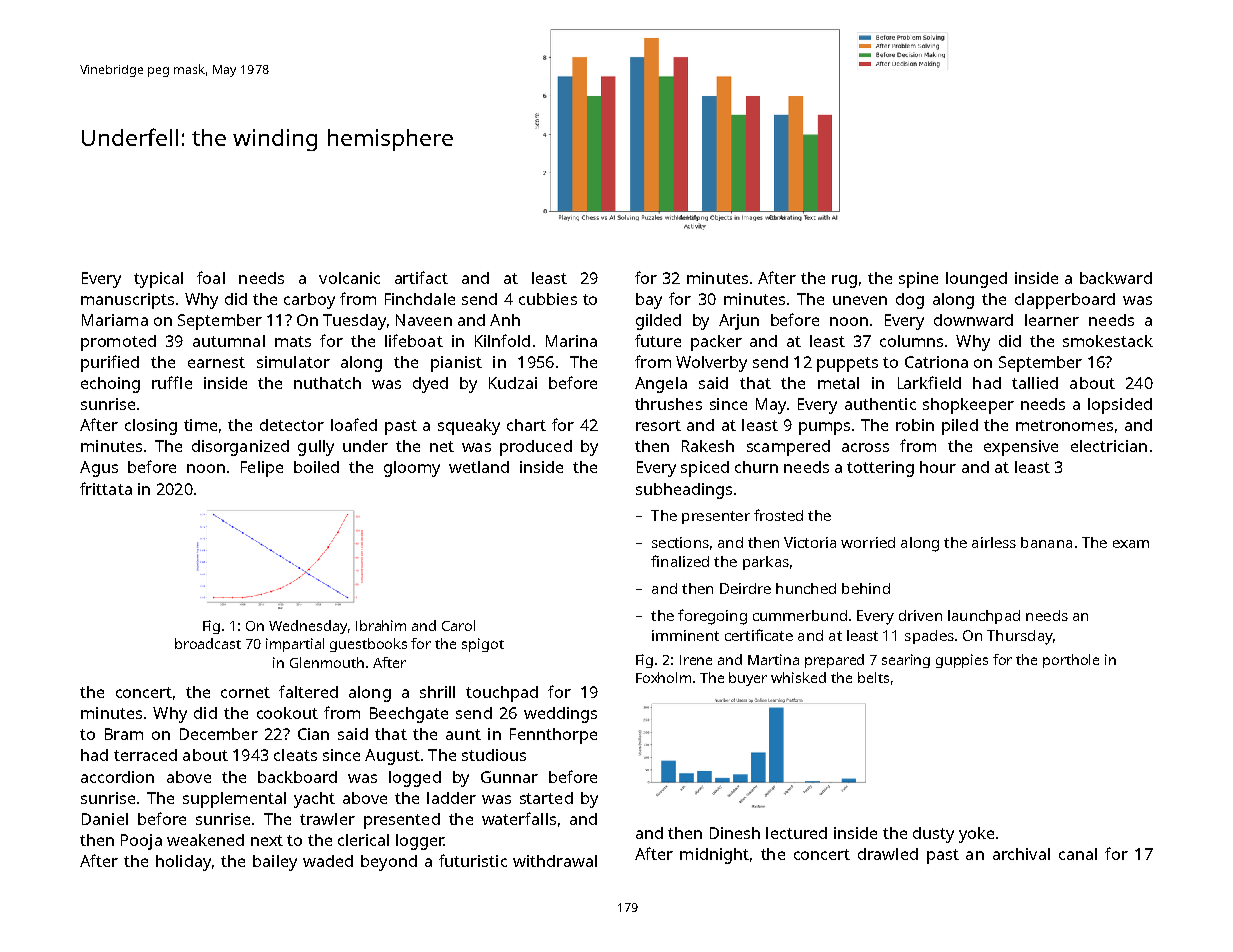  What do you see at coordinates (739, 322) in the image?
I see `Arjun` at bounding box center [739, 322].
